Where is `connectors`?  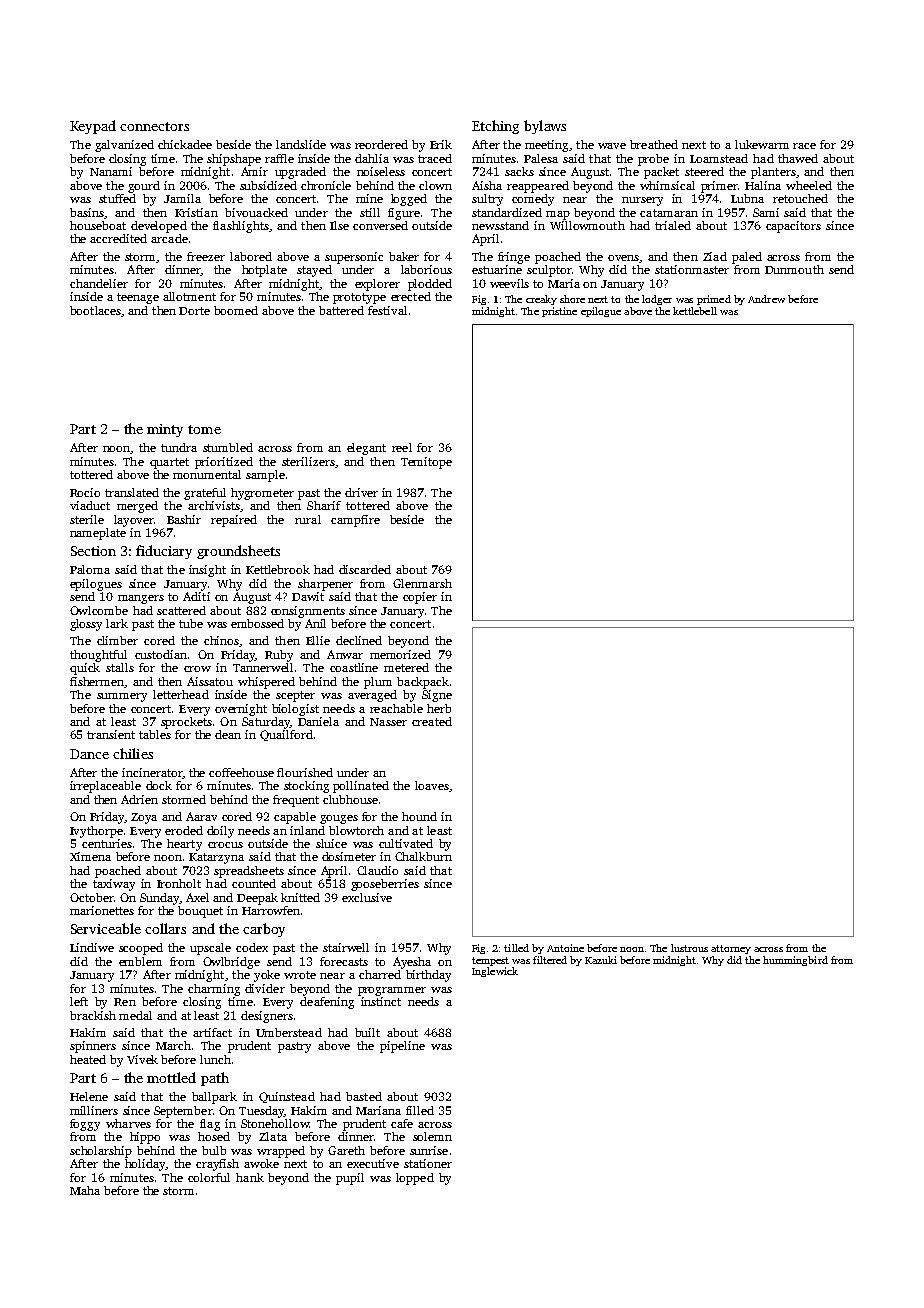 connectors is located at coordinates (154, 126).
